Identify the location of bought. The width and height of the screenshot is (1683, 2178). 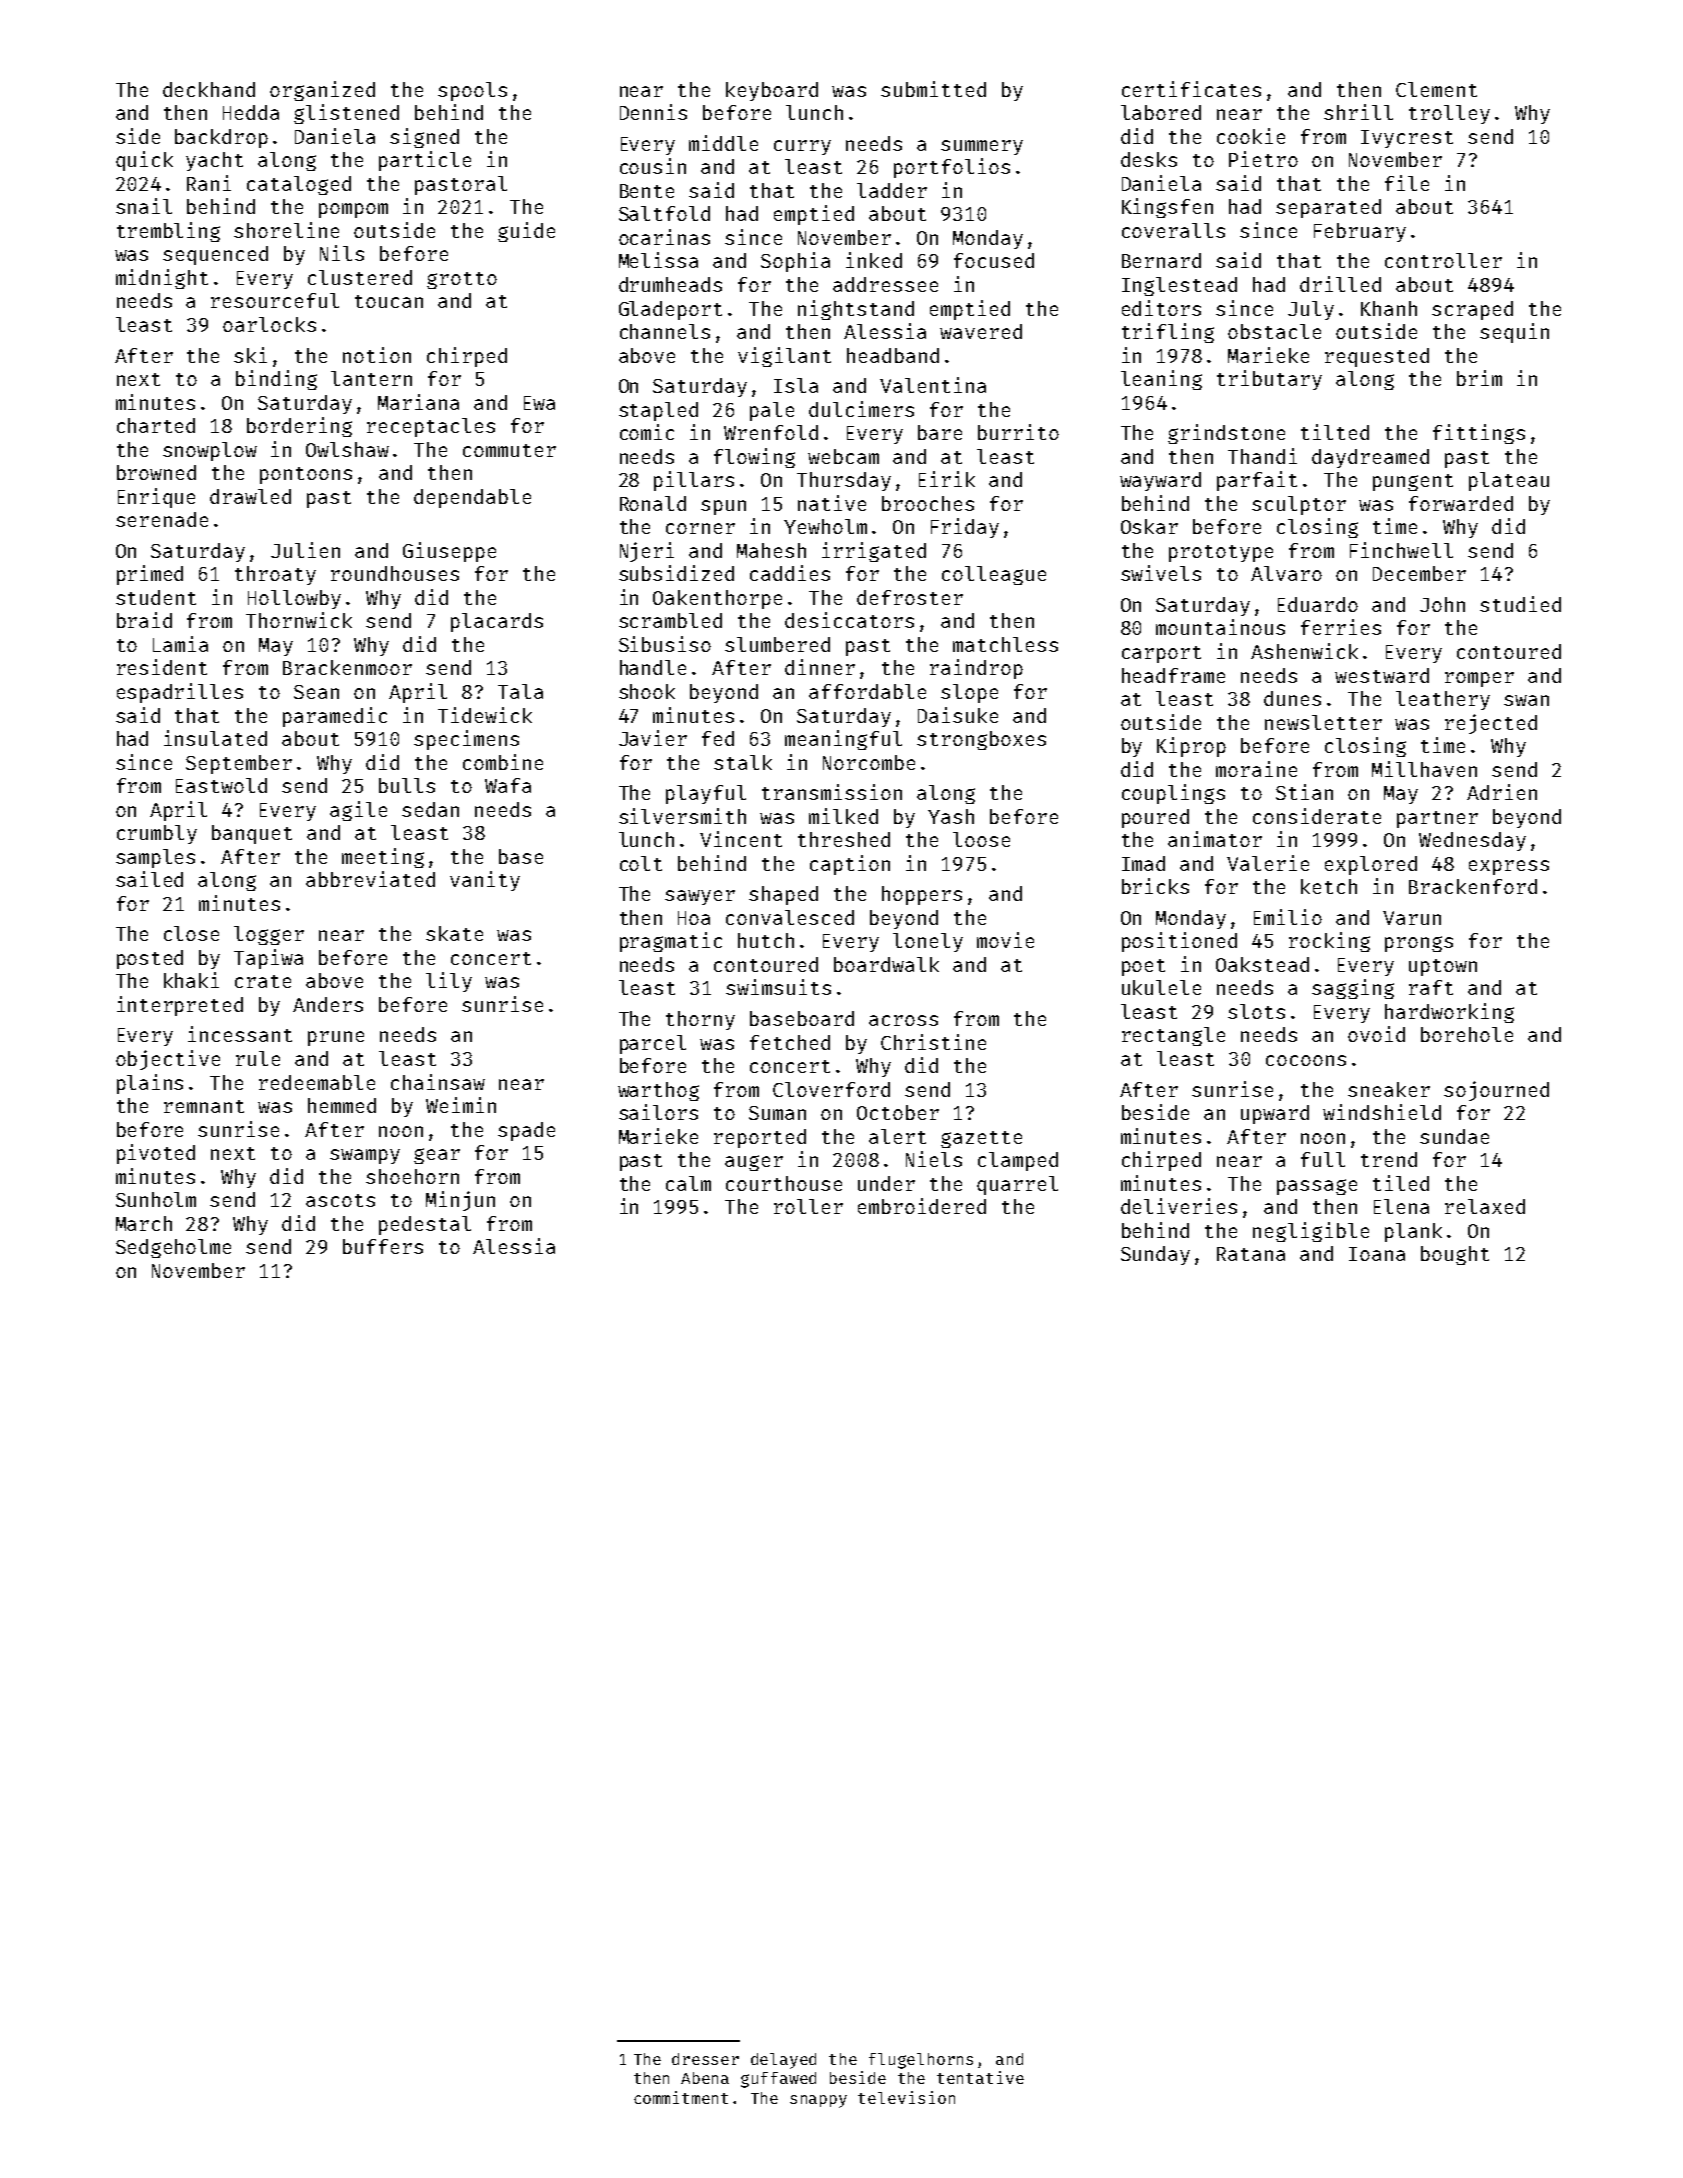
(1455, 1255).
